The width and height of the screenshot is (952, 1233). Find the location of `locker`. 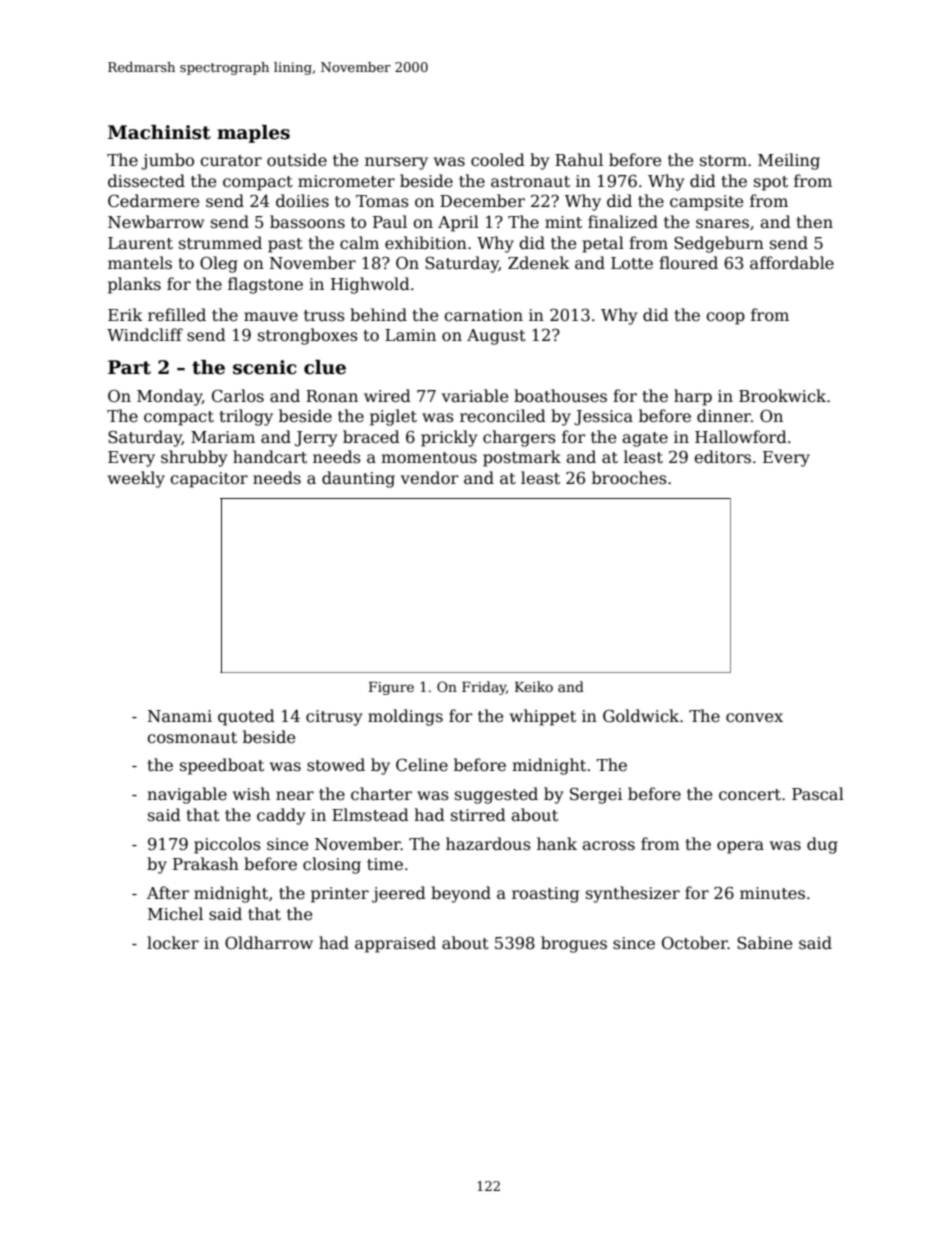

locker is located at coordinates (173, 942).
